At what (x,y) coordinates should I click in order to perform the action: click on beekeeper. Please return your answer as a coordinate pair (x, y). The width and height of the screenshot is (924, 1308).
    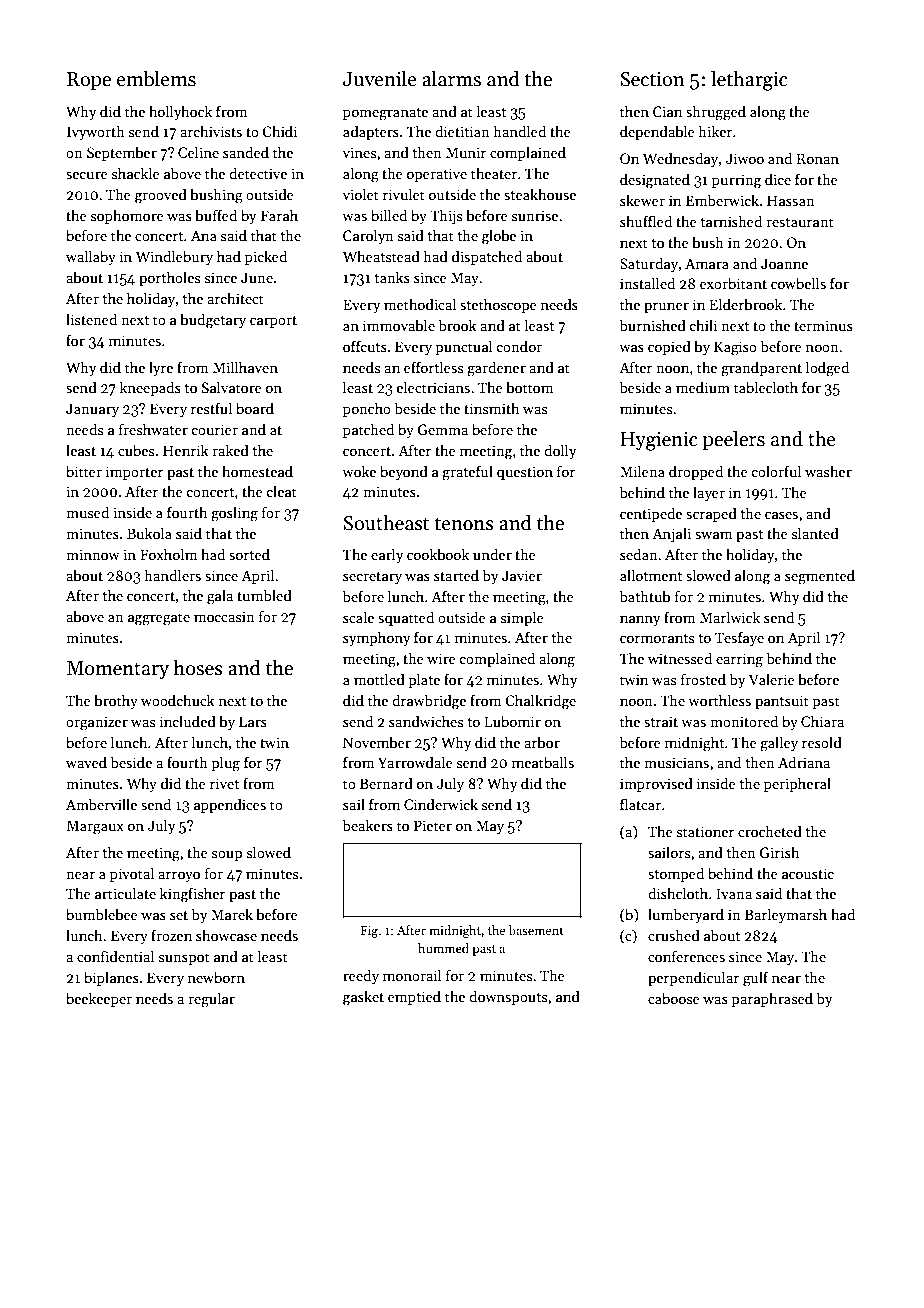
    Looking at the image, I should click on (99, 999).
